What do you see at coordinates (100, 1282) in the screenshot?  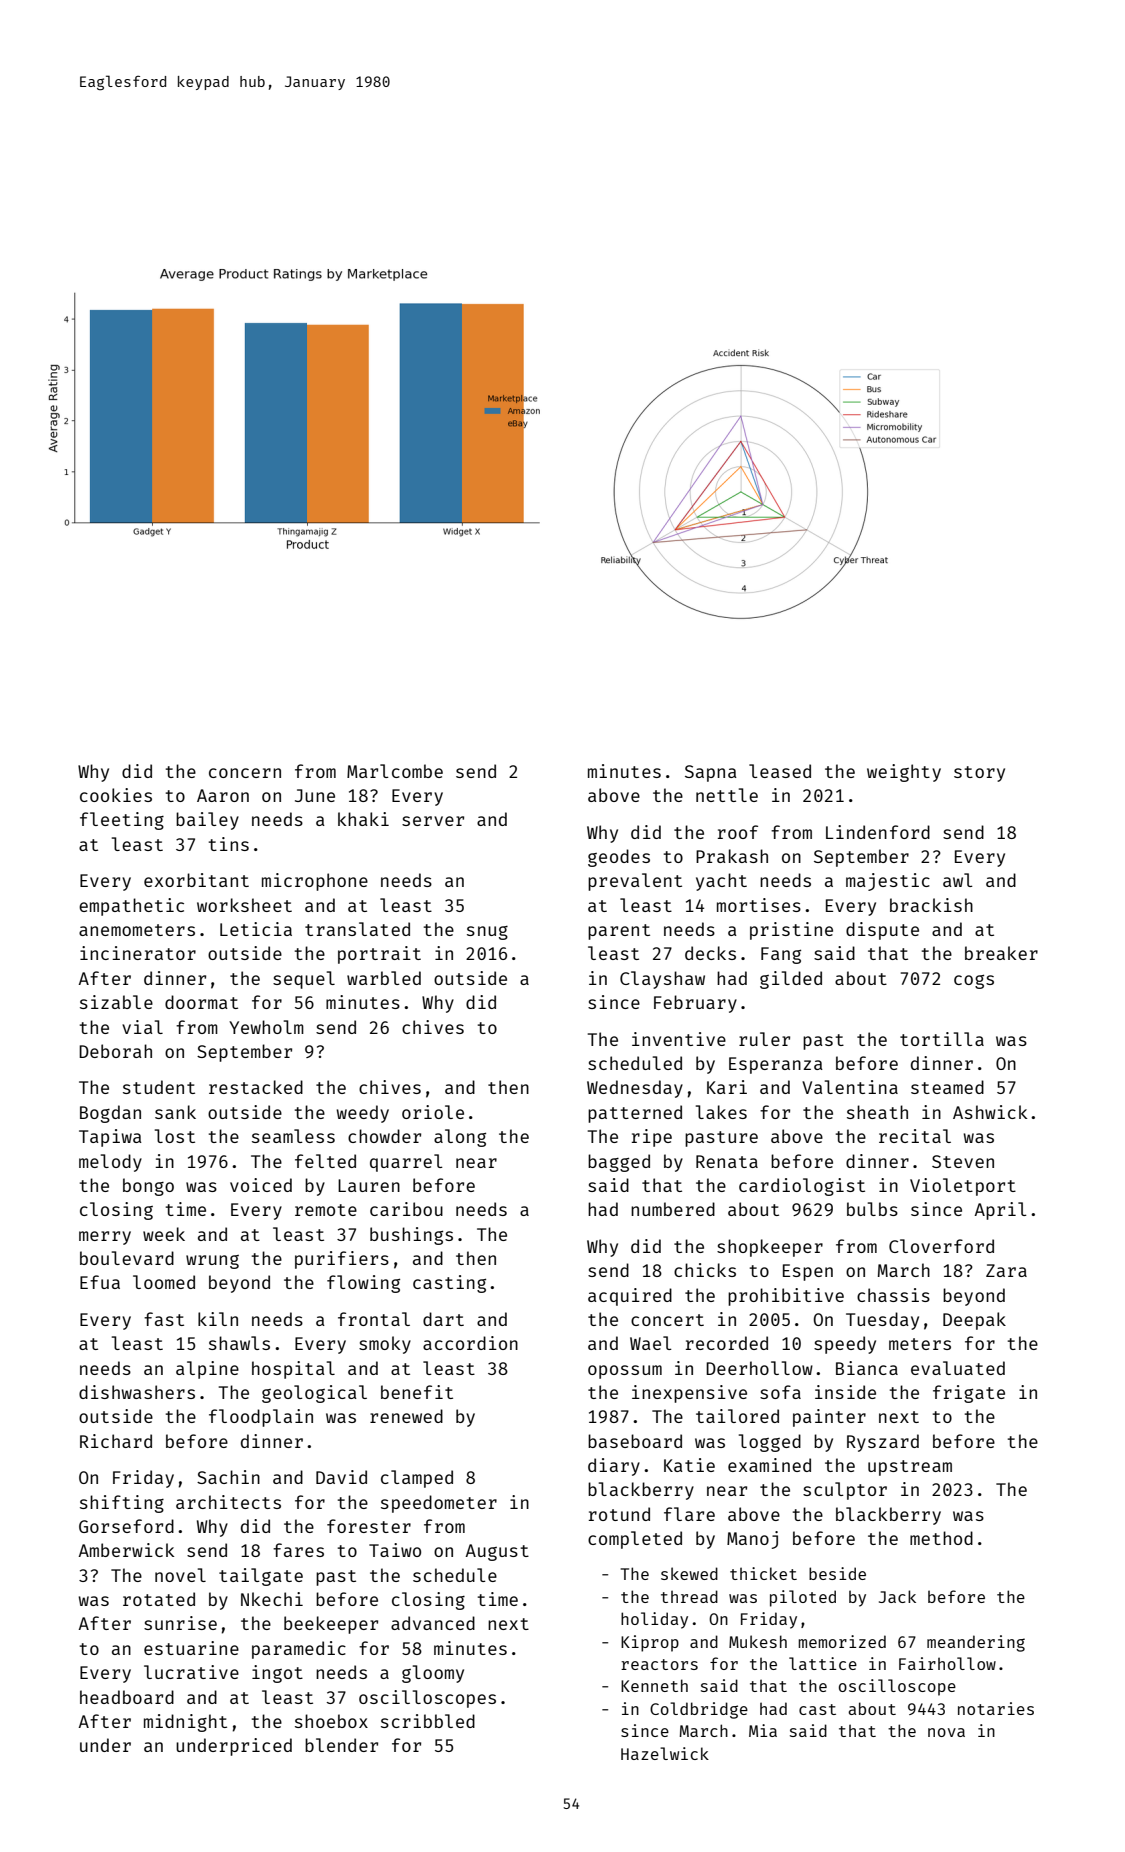 I see `Efua` at bounding box center [100, 1282].
